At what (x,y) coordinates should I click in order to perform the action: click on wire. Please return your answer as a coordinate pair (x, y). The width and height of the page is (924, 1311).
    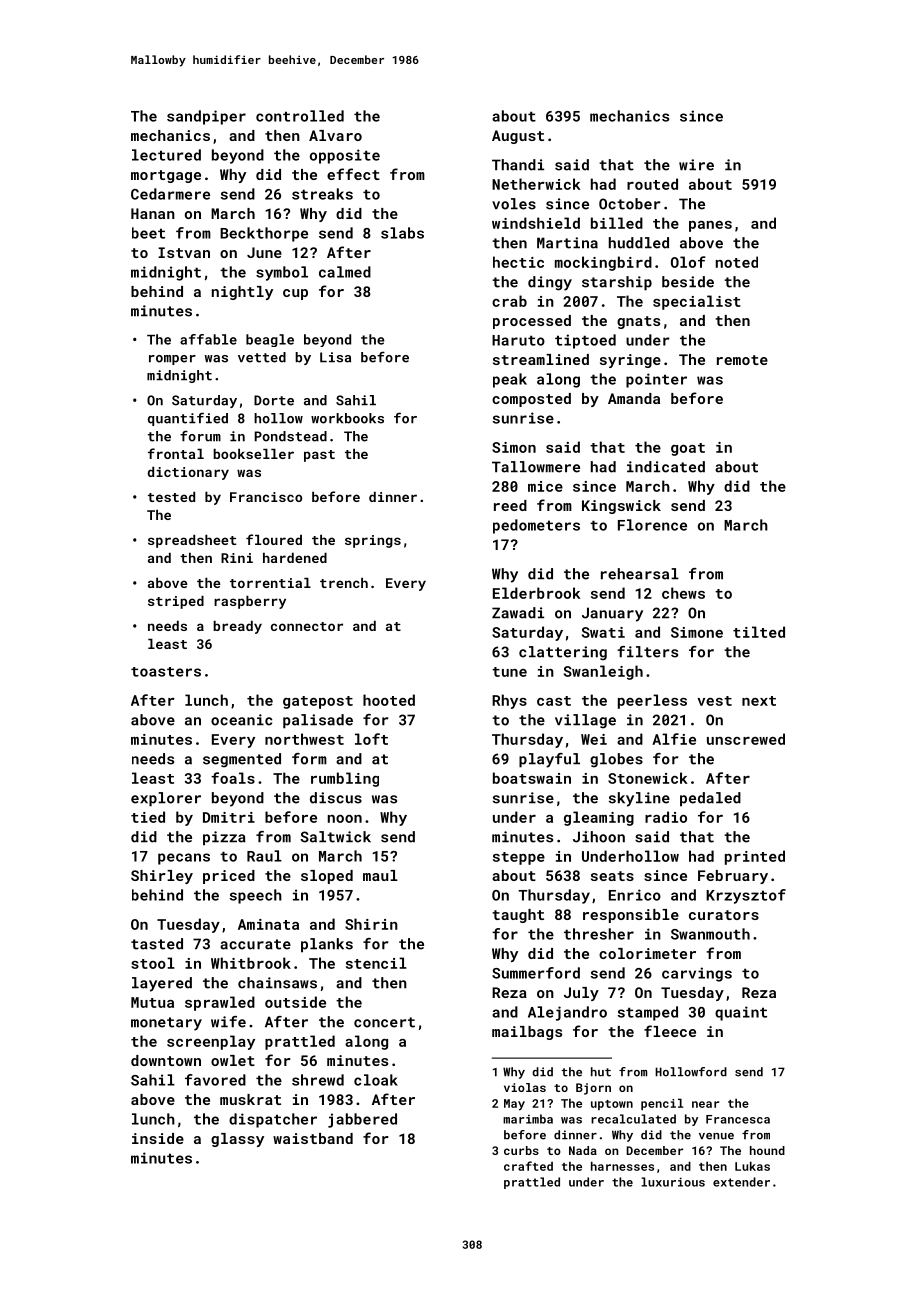
    Looking at the image, I should click on (696, 165).
